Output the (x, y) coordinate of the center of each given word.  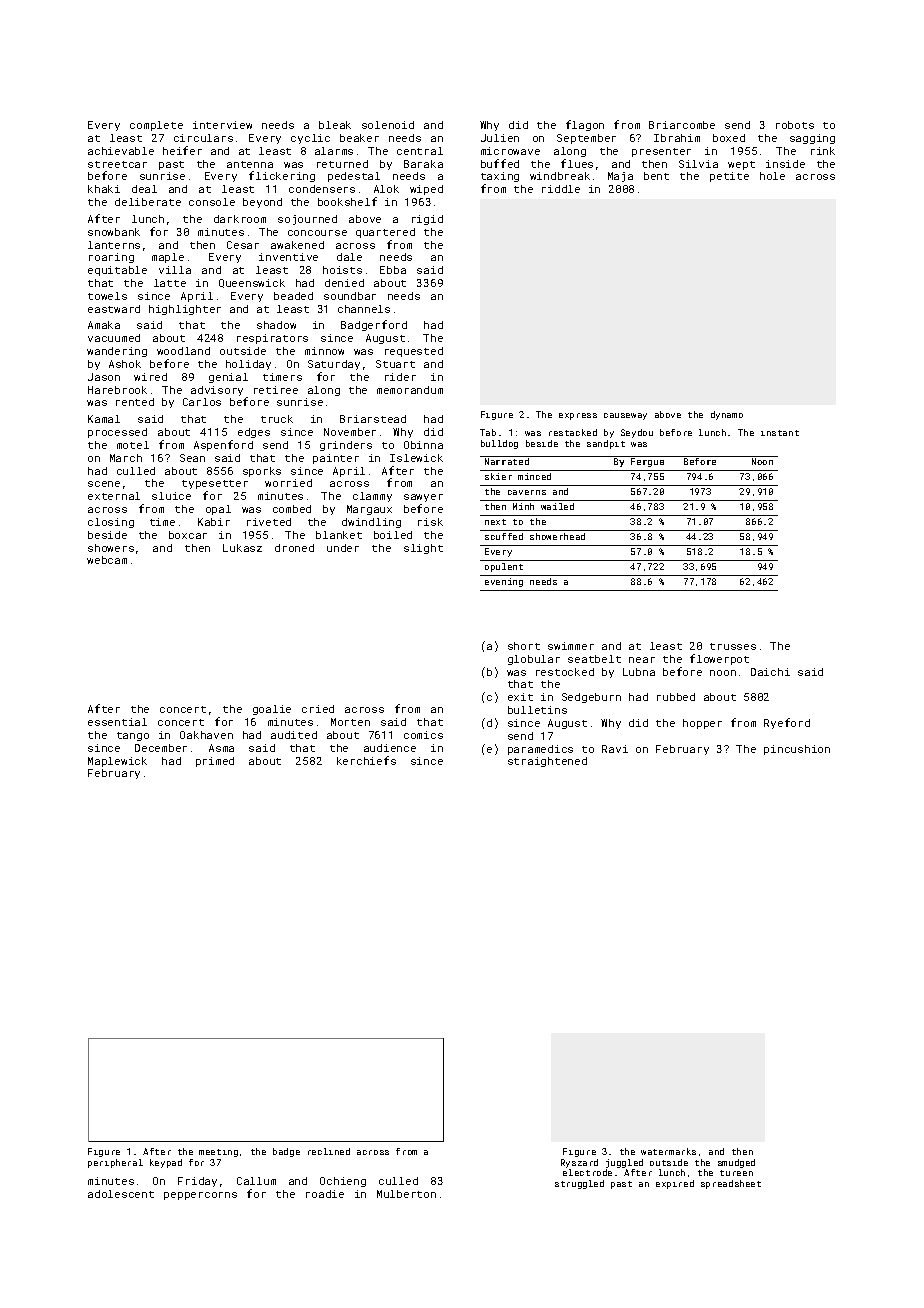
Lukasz (242, 548)
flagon (585, 125)
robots (795, 125)
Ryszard (579, 1163)
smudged (736, 1163)
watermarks (668, 1151)
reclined (329, 1151)
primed (215, 762)
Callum (256, 1181)
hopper (702, 724)
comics (423, 735)
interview (222, 125)
